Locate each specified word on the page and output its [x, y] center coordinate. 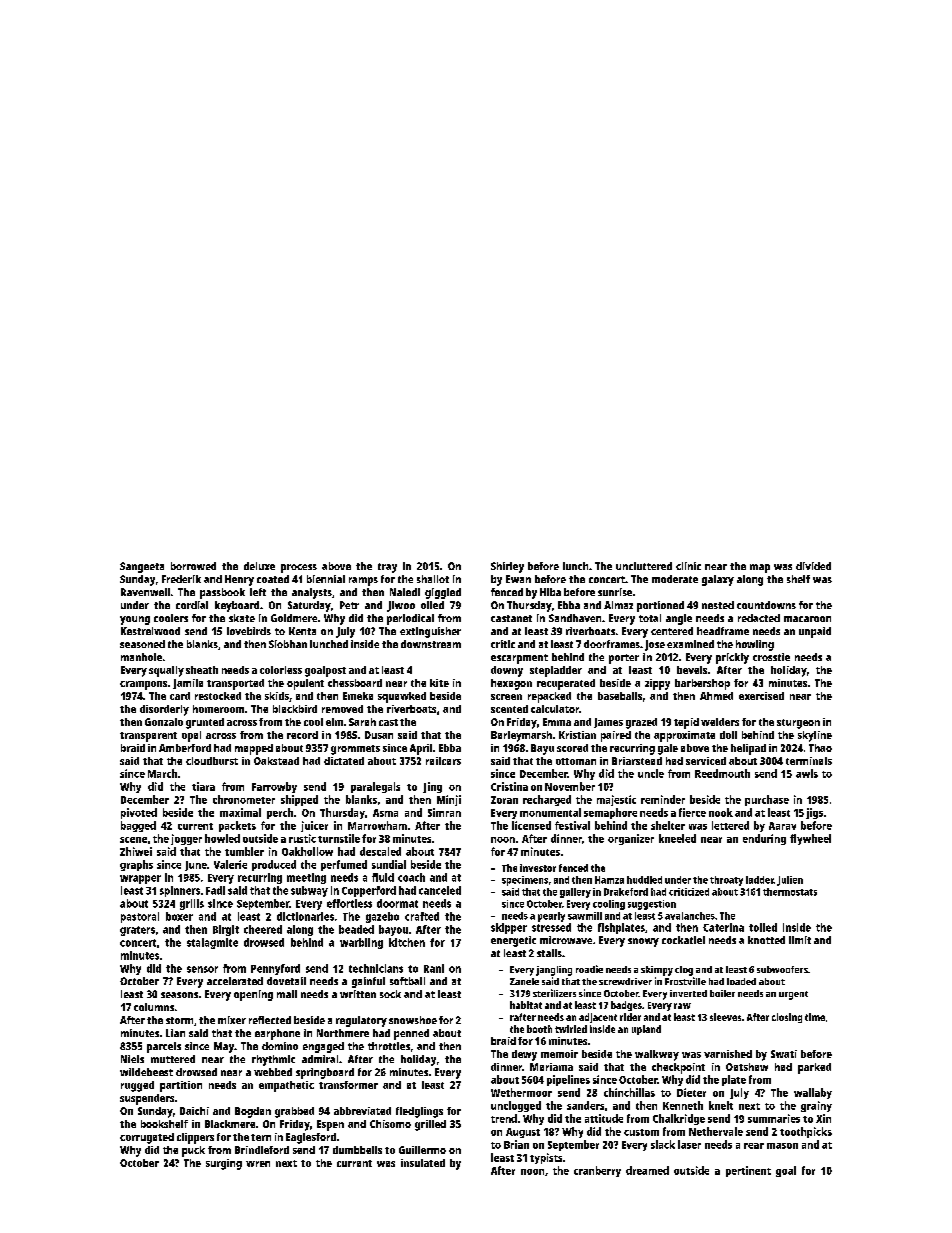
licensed [531, 825]
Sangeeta [142, 567]
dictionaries [305, 916]
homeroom [218, 709]
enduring [764, 839]
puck [193, 1151]
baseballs [620, 696]
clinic [688, 566]
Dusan [379, 735]
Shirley [507, 567]
